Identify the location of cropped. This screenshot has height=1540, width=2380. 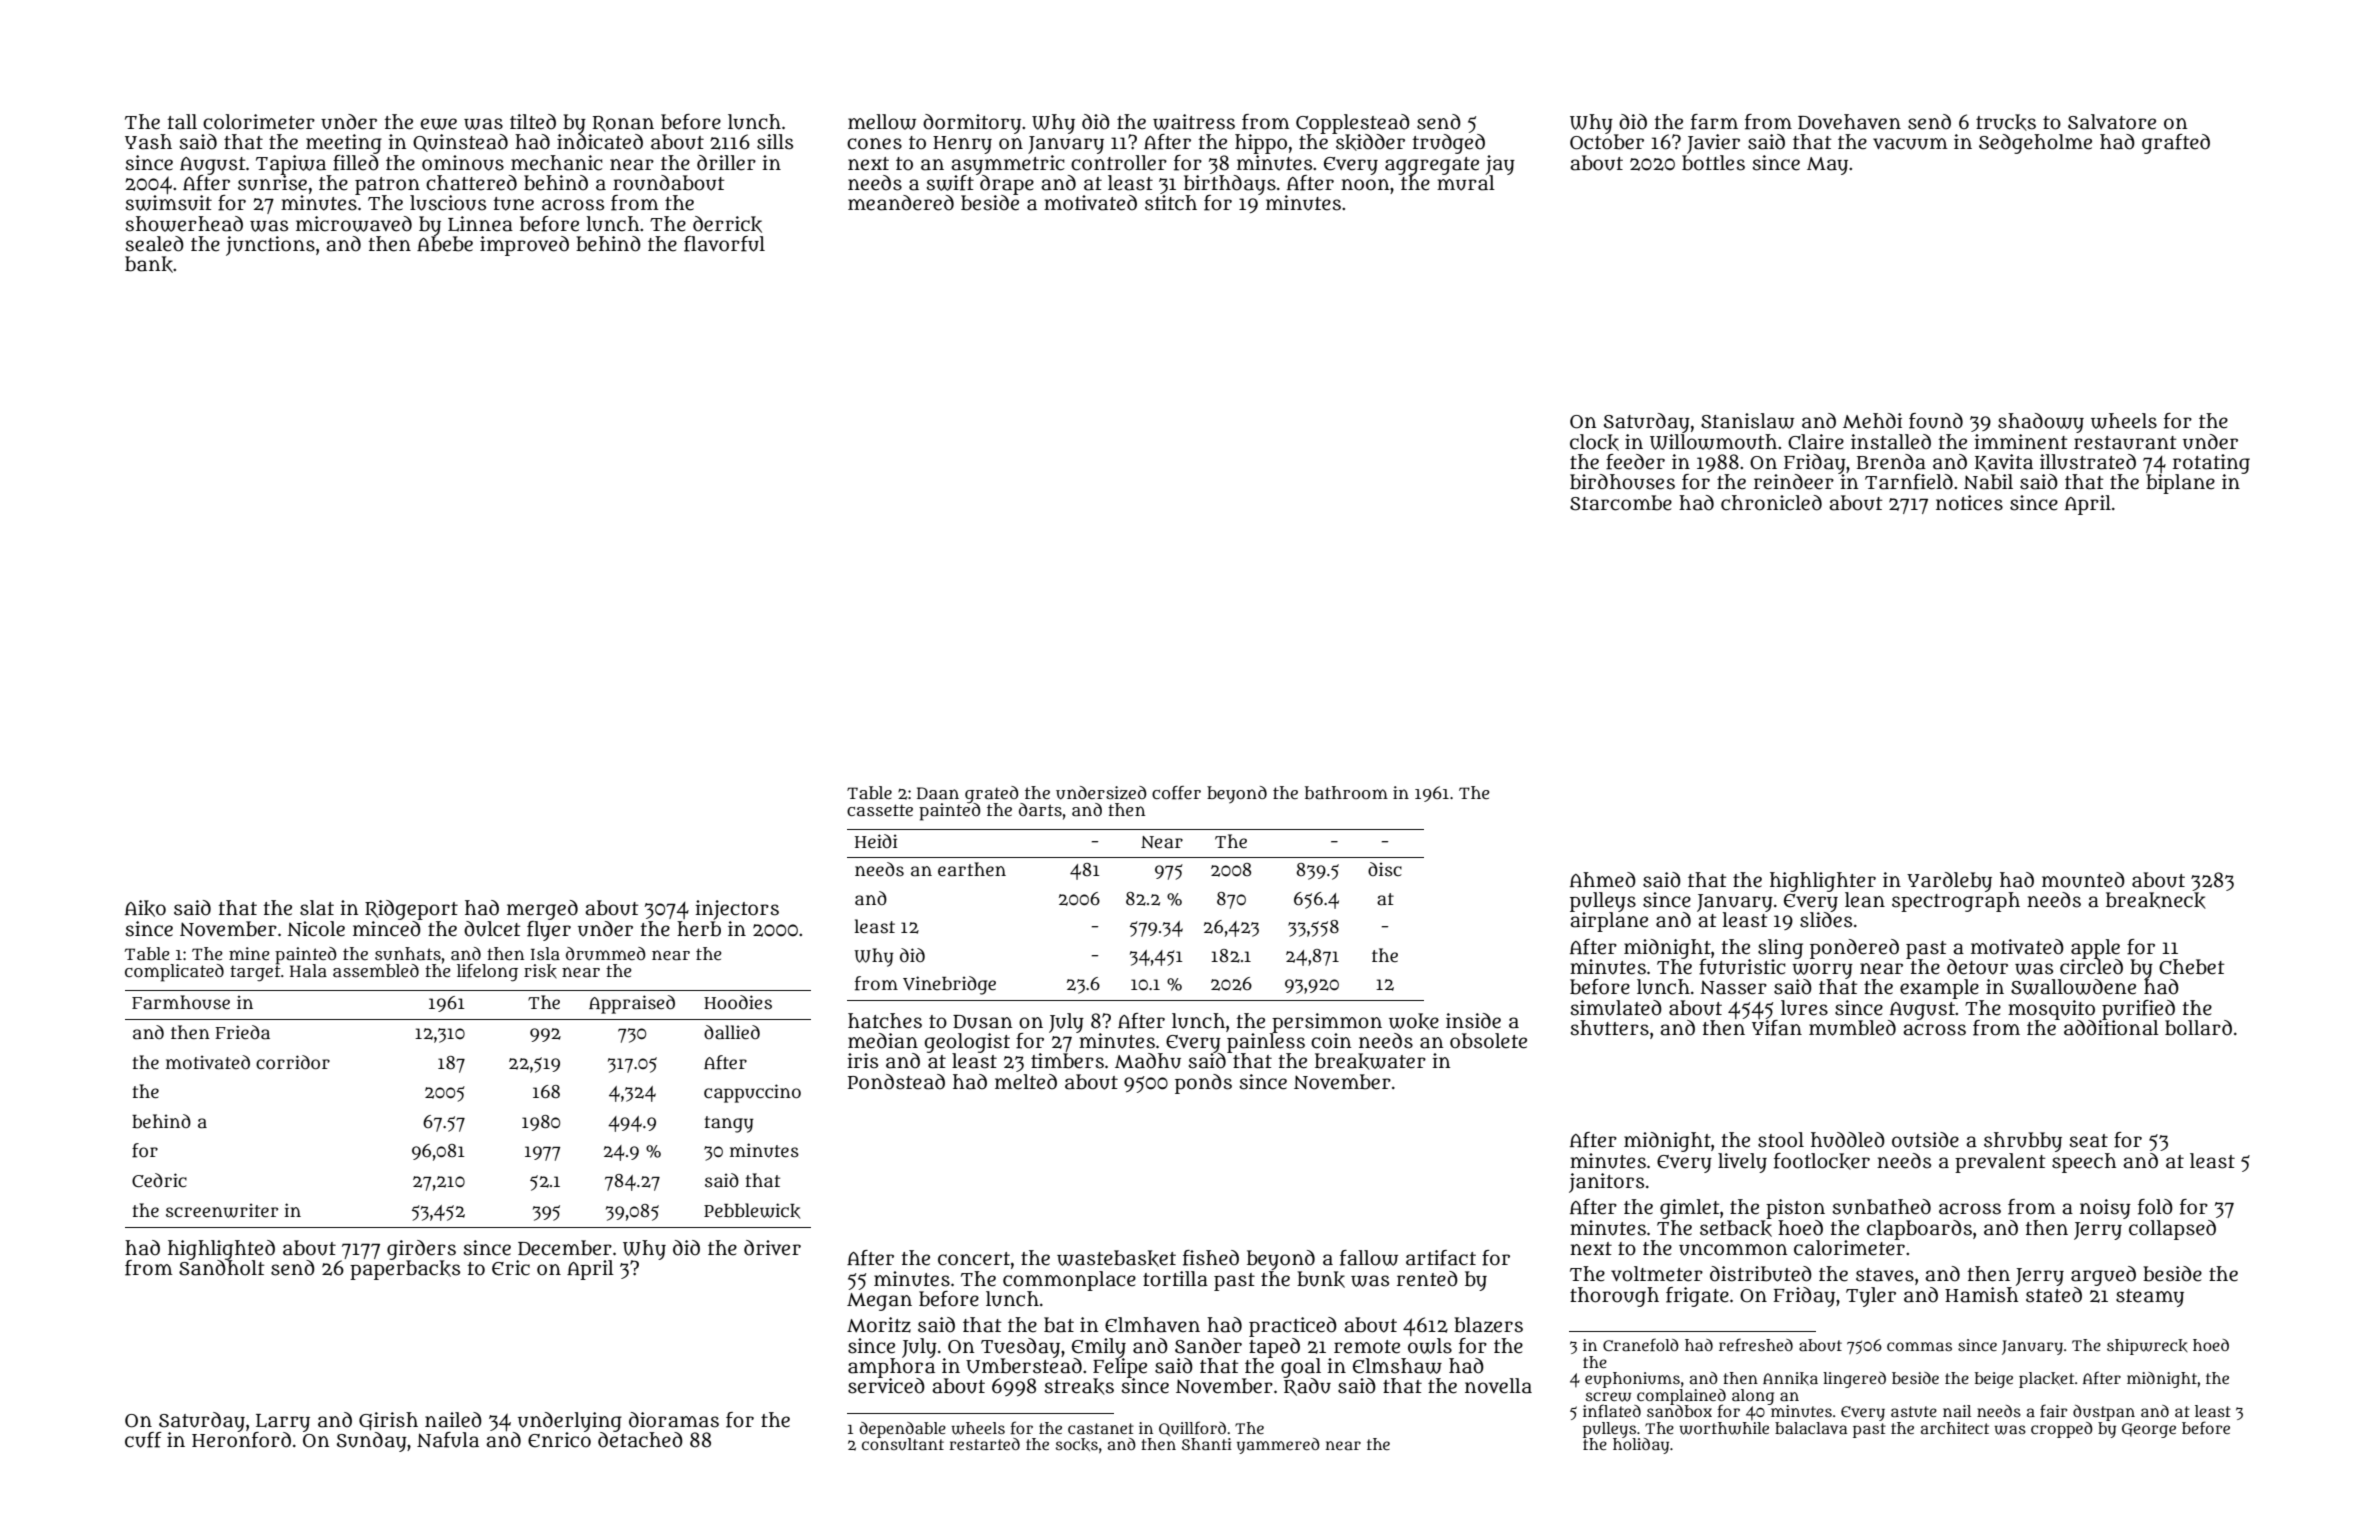
(2062, 1430).
